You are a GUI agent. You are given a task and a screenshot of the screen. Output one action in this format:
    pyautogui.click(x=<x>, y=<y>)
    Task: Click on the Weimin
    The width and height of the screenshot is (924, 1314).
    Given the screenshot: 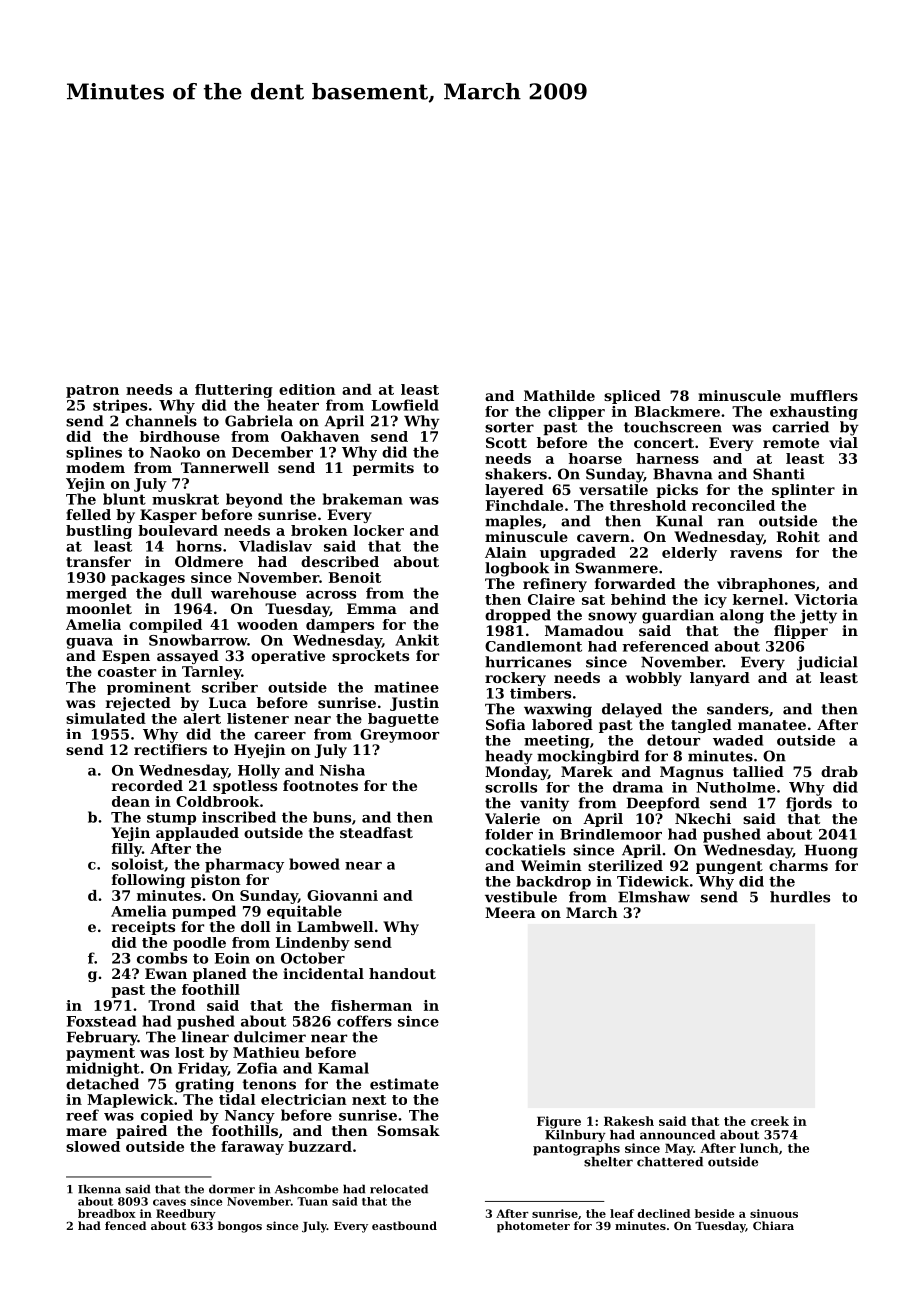 What is the action you would take?
    pyautogui.click(x=551, y=865)
